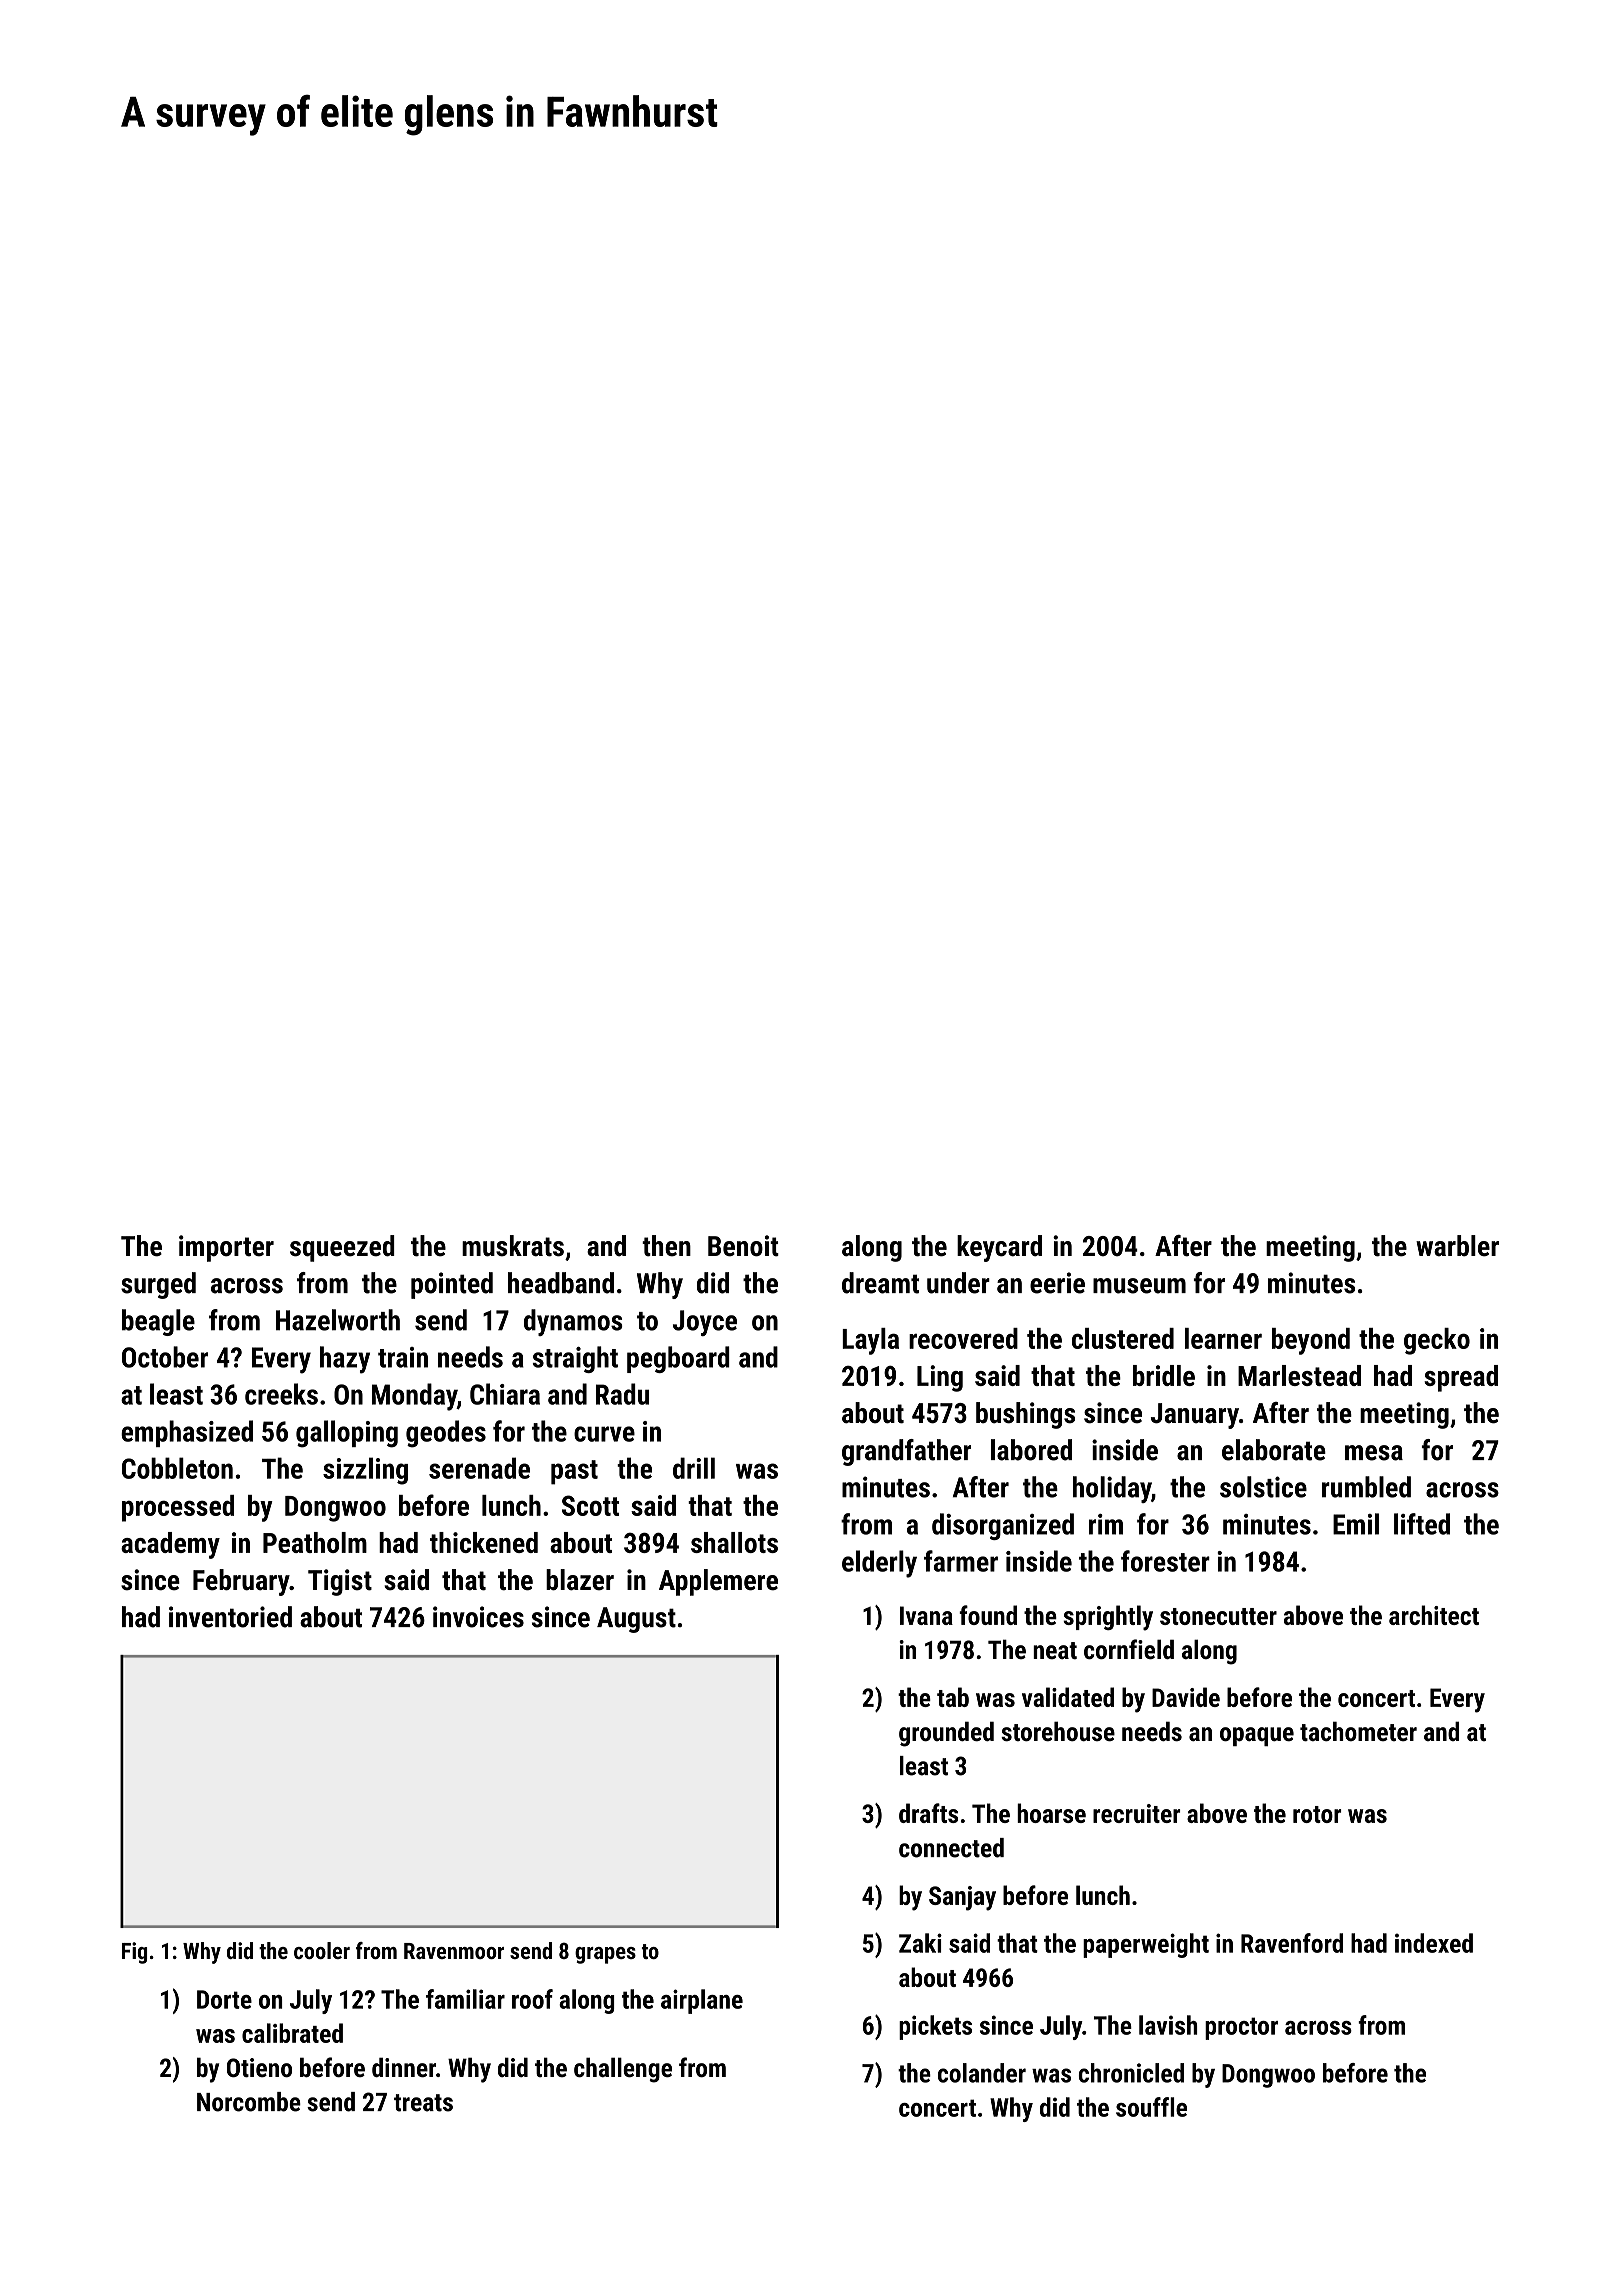 This page has height=2292, width=1620. Describe the element at coordinates (423, 2103) in the page. I see `treats` at that location.
